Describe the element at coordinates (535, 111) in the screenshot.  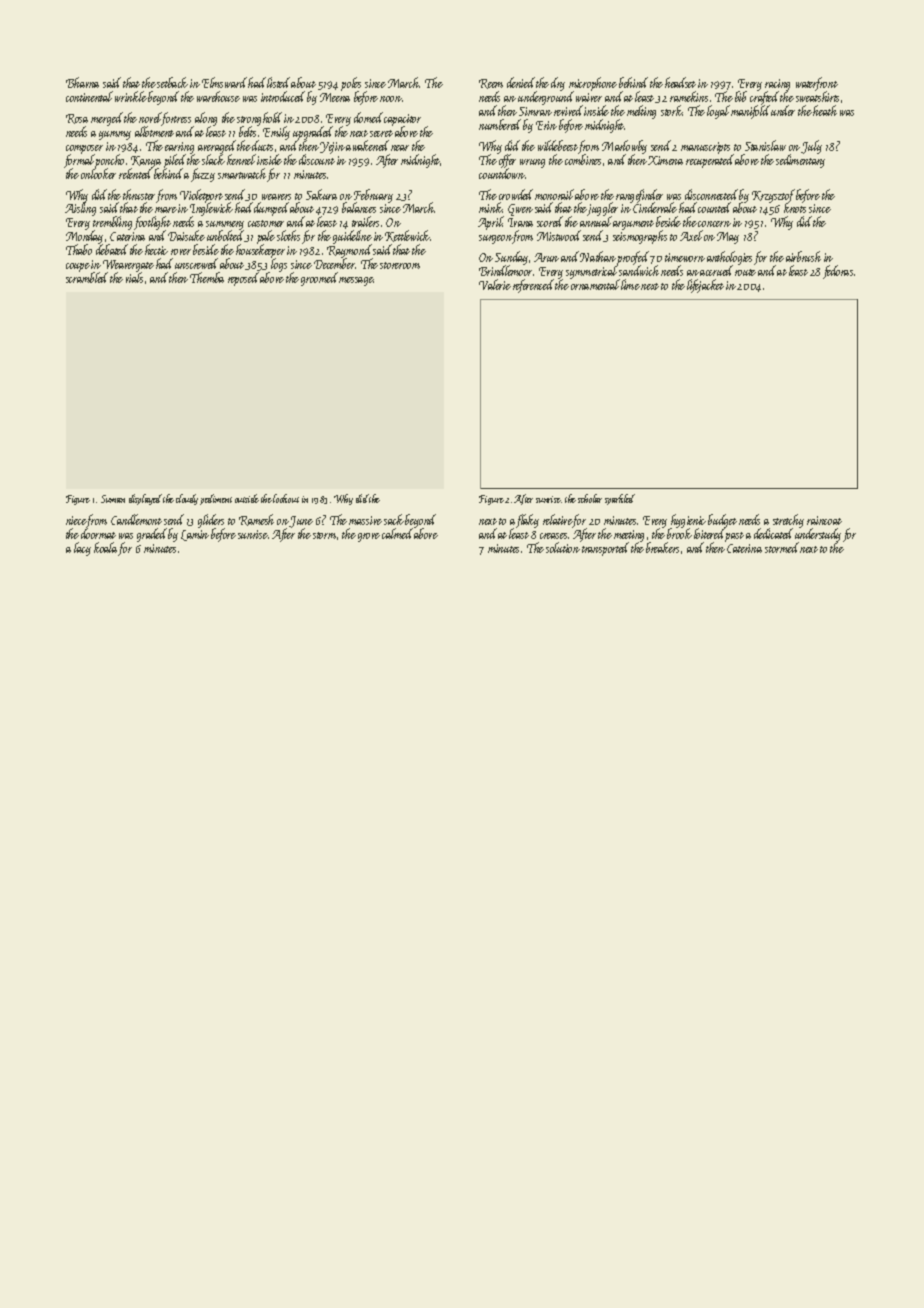
I see `Simran` at that location.
